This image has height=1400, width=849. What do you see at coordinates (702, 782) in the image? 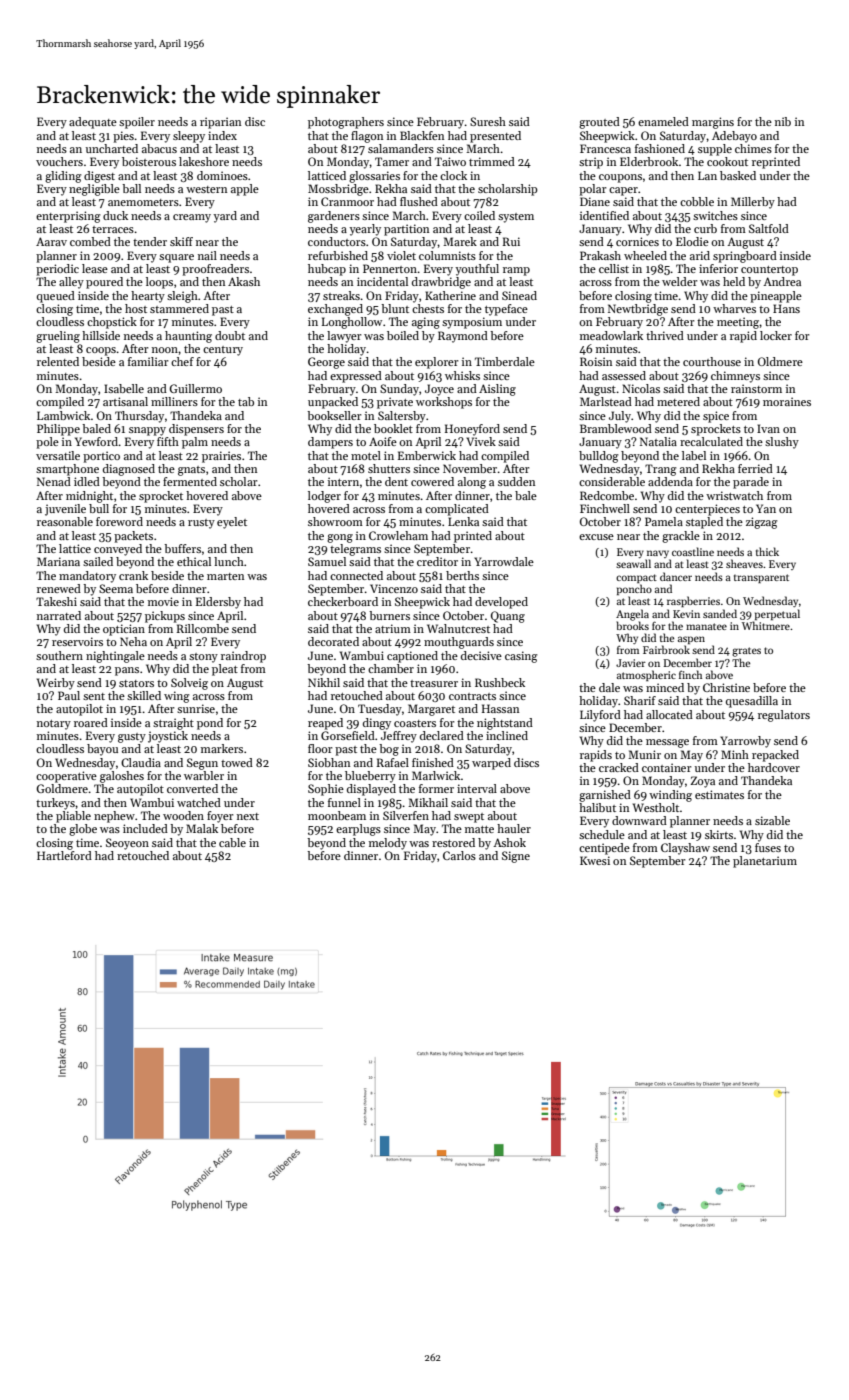
I see `Zoya` at bounding box center [702, 782].
